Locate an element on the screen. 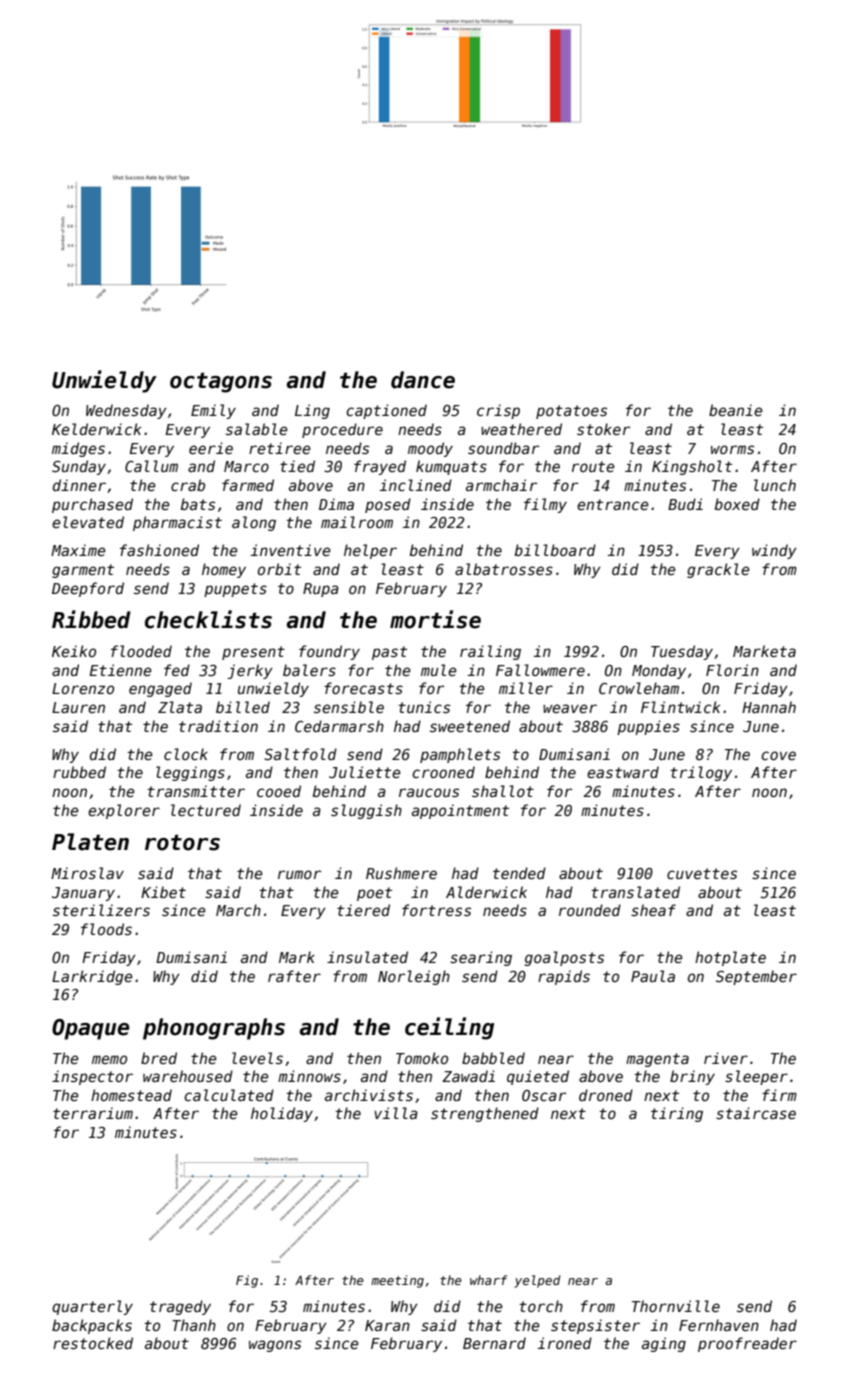 The width and height of the screenshot is (849, 1400). Lauren is located at coordinates (78, 707).
